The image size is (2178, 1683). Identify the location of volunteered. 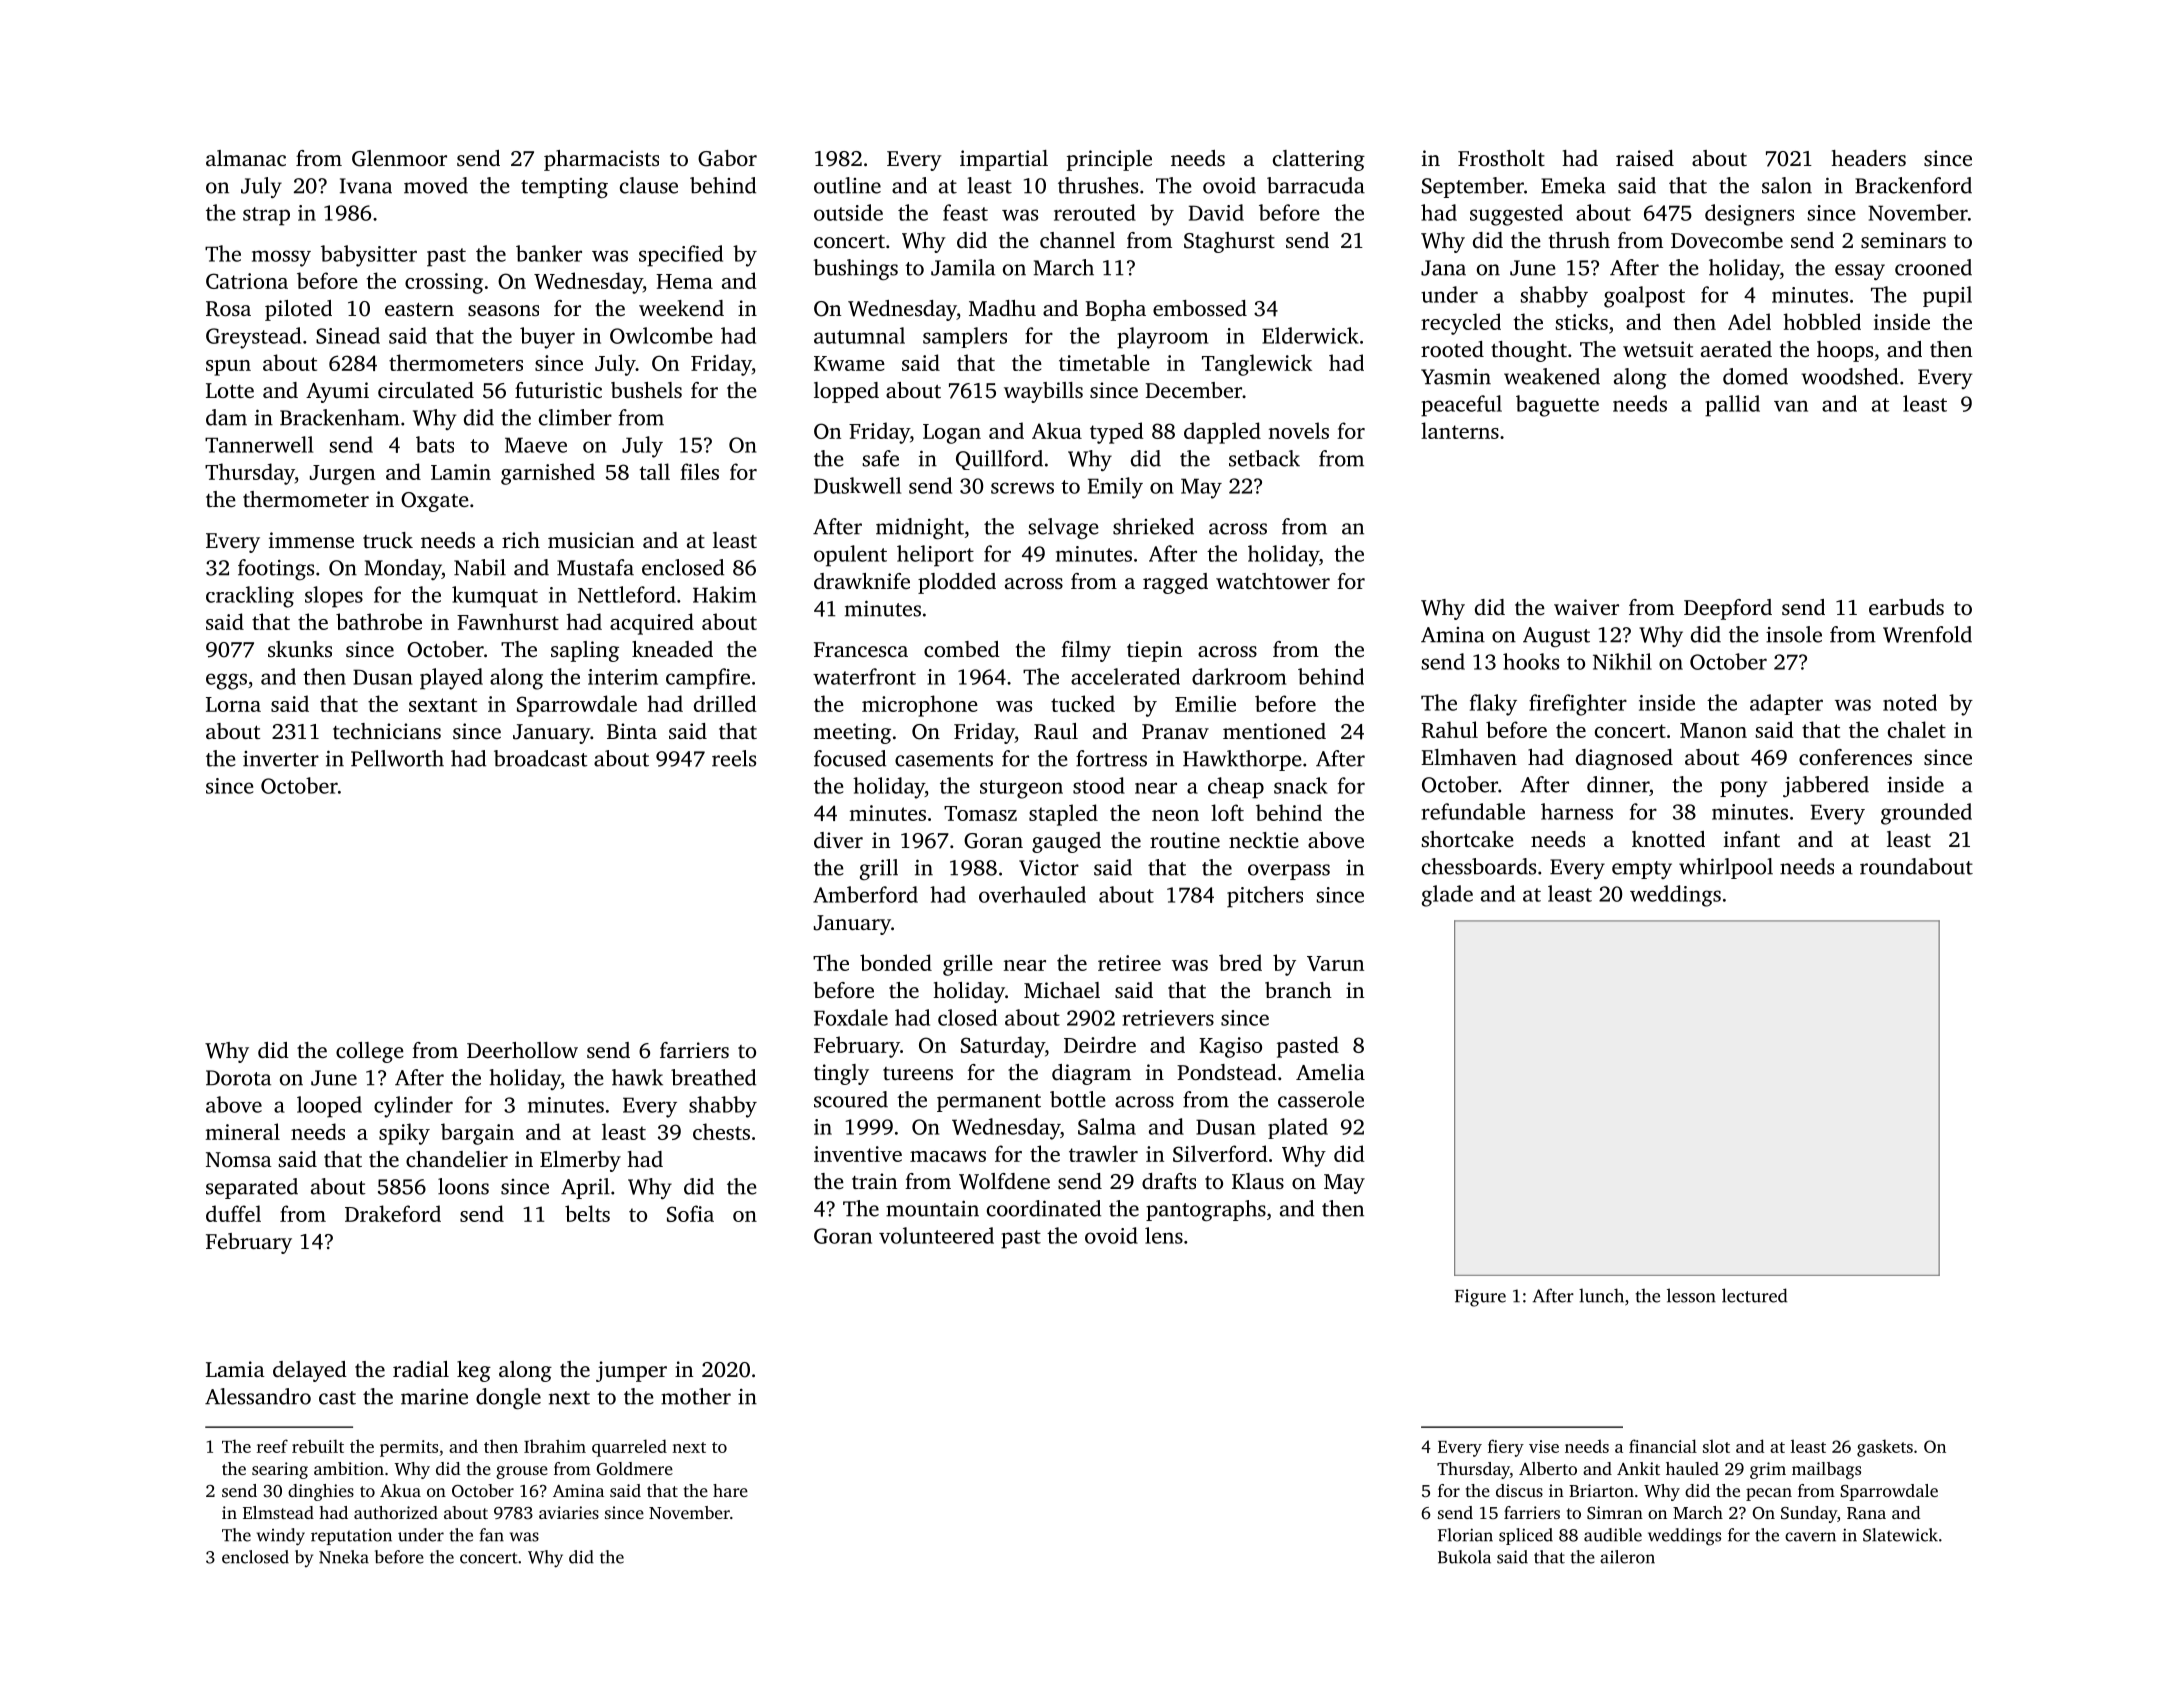
(936, 1235).
